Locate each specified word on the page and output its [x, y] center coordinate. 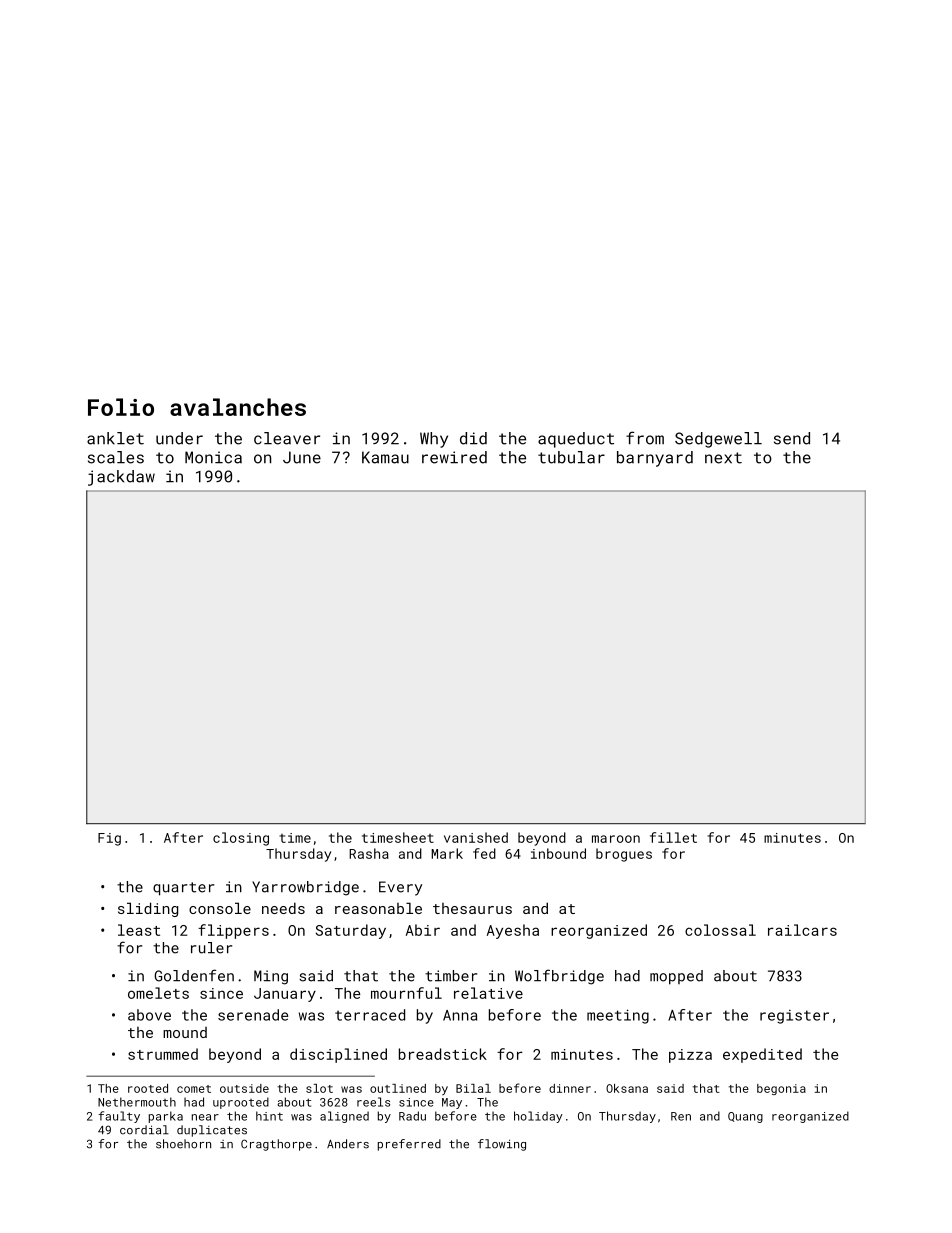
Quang [745, 1117]
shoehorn [183, 1144]
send [792, 438]
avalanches [238, 407]
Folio [121, 407]
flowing [502, 1145]
